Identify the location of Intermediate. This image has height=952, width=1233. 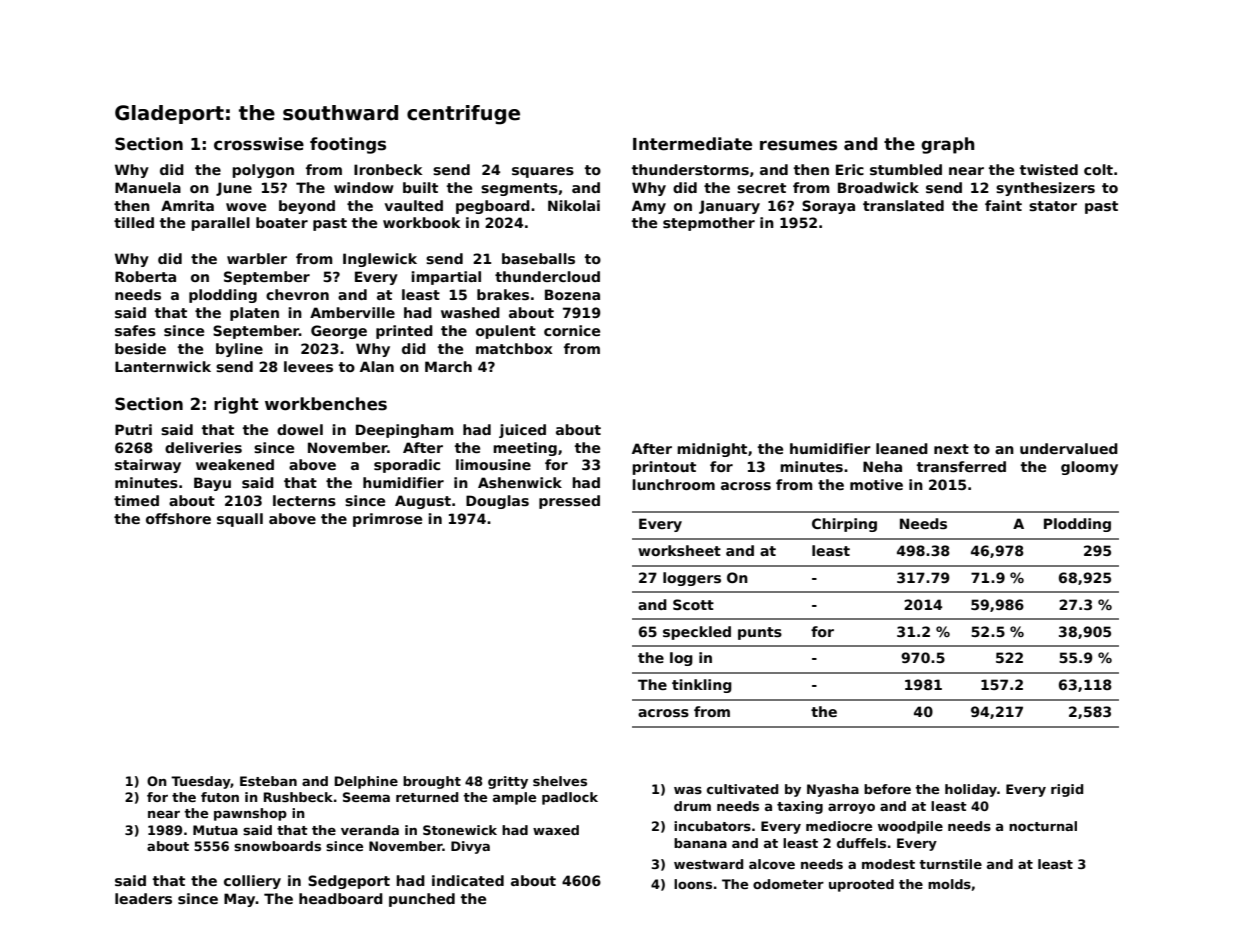
(692, 144).
